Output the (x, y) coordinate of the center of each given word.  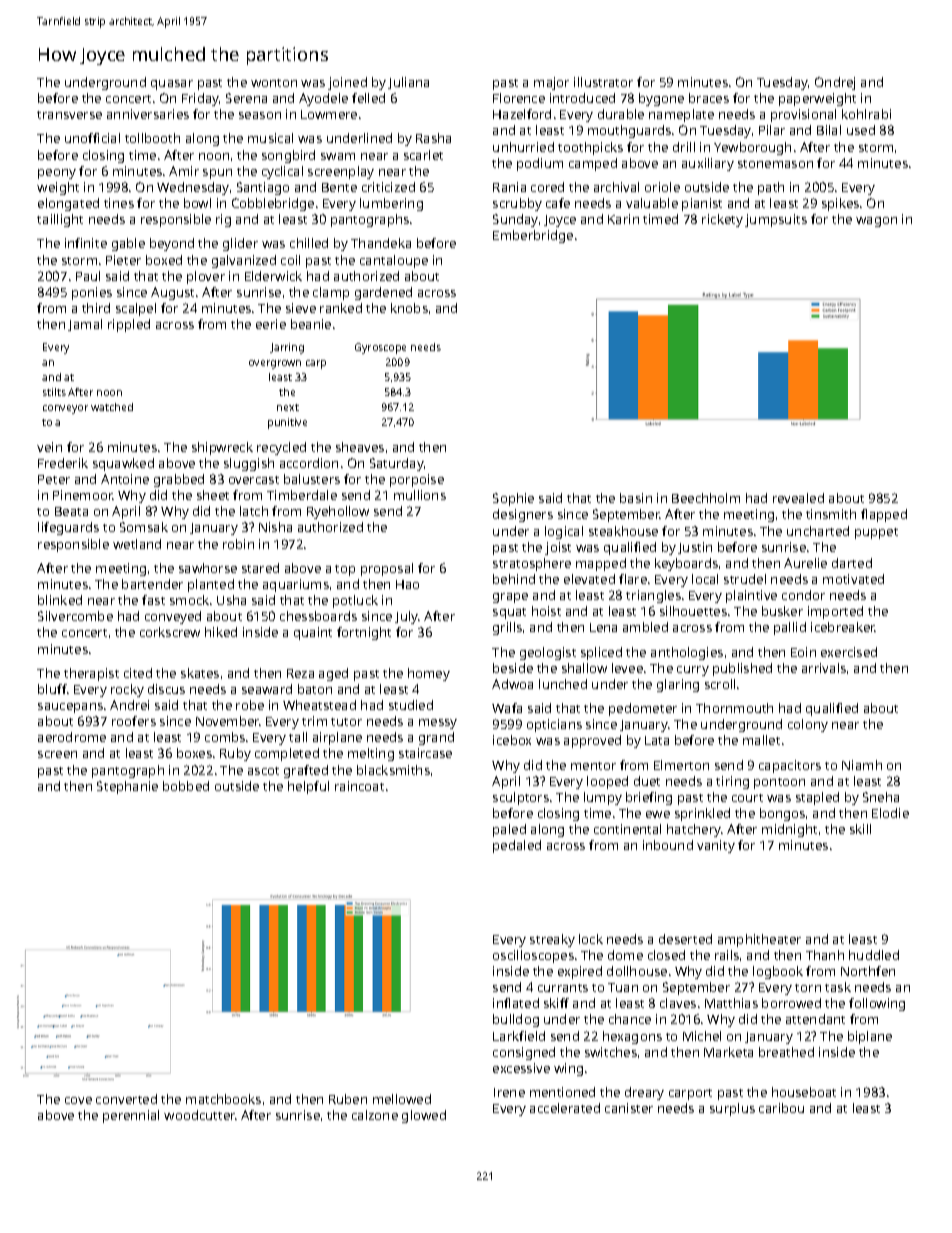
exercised (849, 652)
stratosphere (532, 564)
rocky (127, 690)
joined (347, 83)
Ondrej (835, 83)
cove (78, 1100)
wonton (274, 83)
